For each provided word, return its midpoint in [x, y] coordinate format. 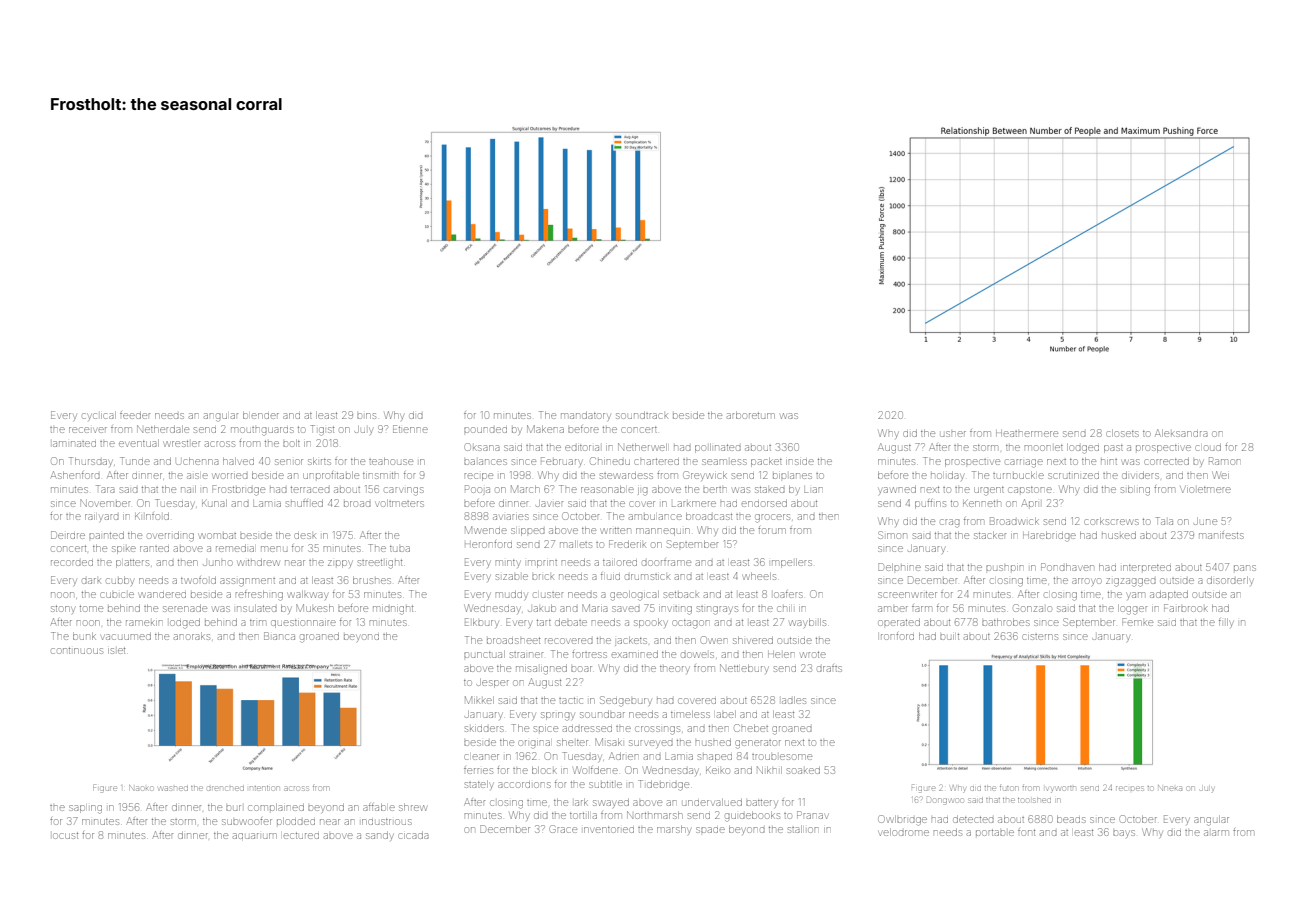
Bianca [279, 636]
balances [485, 462]
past [1113, 449]
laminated [74, 444]
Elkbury [481, 623]
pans [1245, 568]
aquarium [255, 836]
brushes [372, 580]
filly [1226, 623]
